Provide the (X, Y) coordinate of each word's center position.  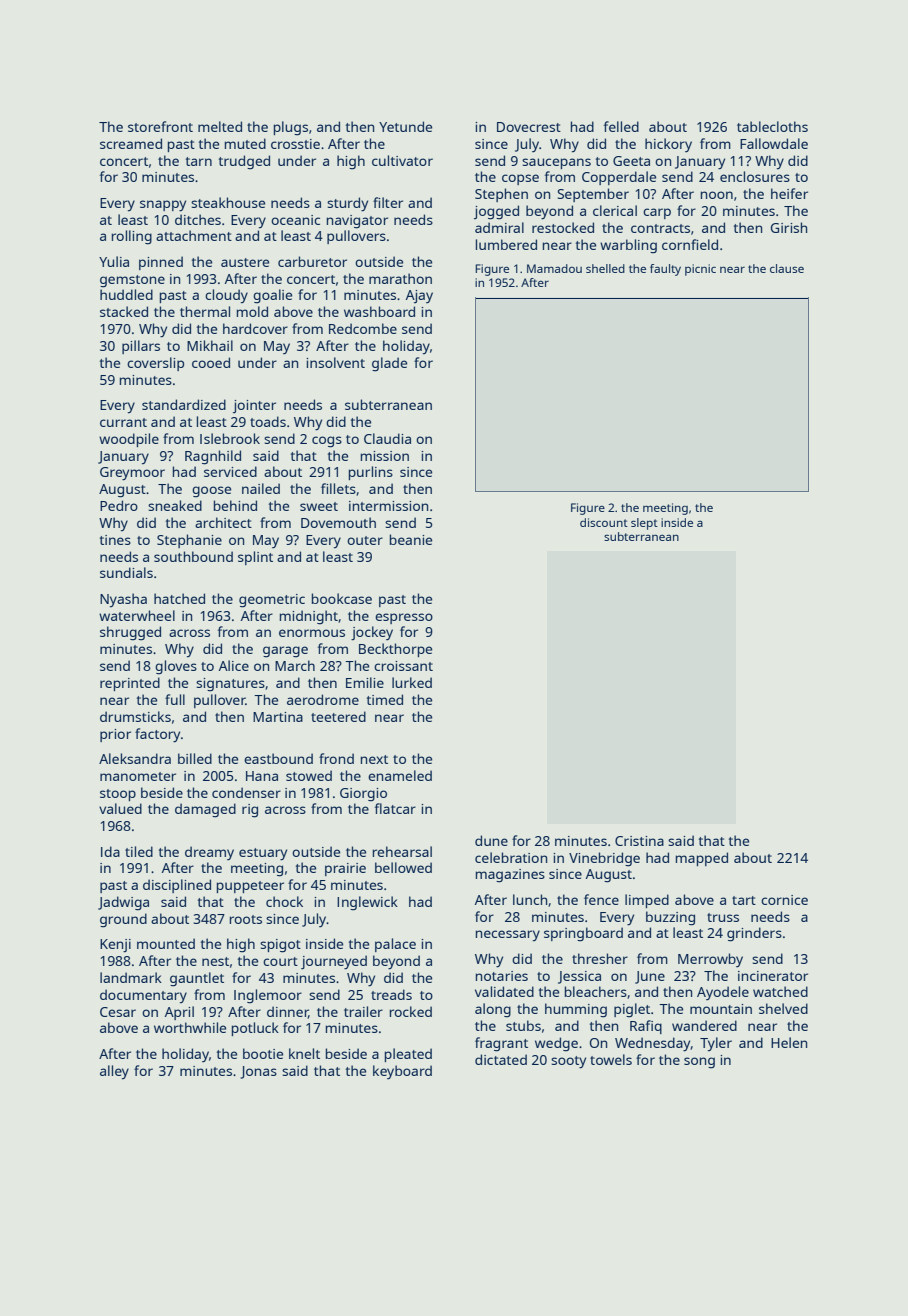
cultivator (402, 160)
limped (647, 901)
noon (717, 195)
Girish (789, 227)
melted (220, 126)
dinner (288, 1012)
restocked (563, 227)
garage (285, 652)
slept (644, 524)
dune (491, 840)
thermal (205, 311)
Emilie (365, 682)
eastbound (278, 758)
